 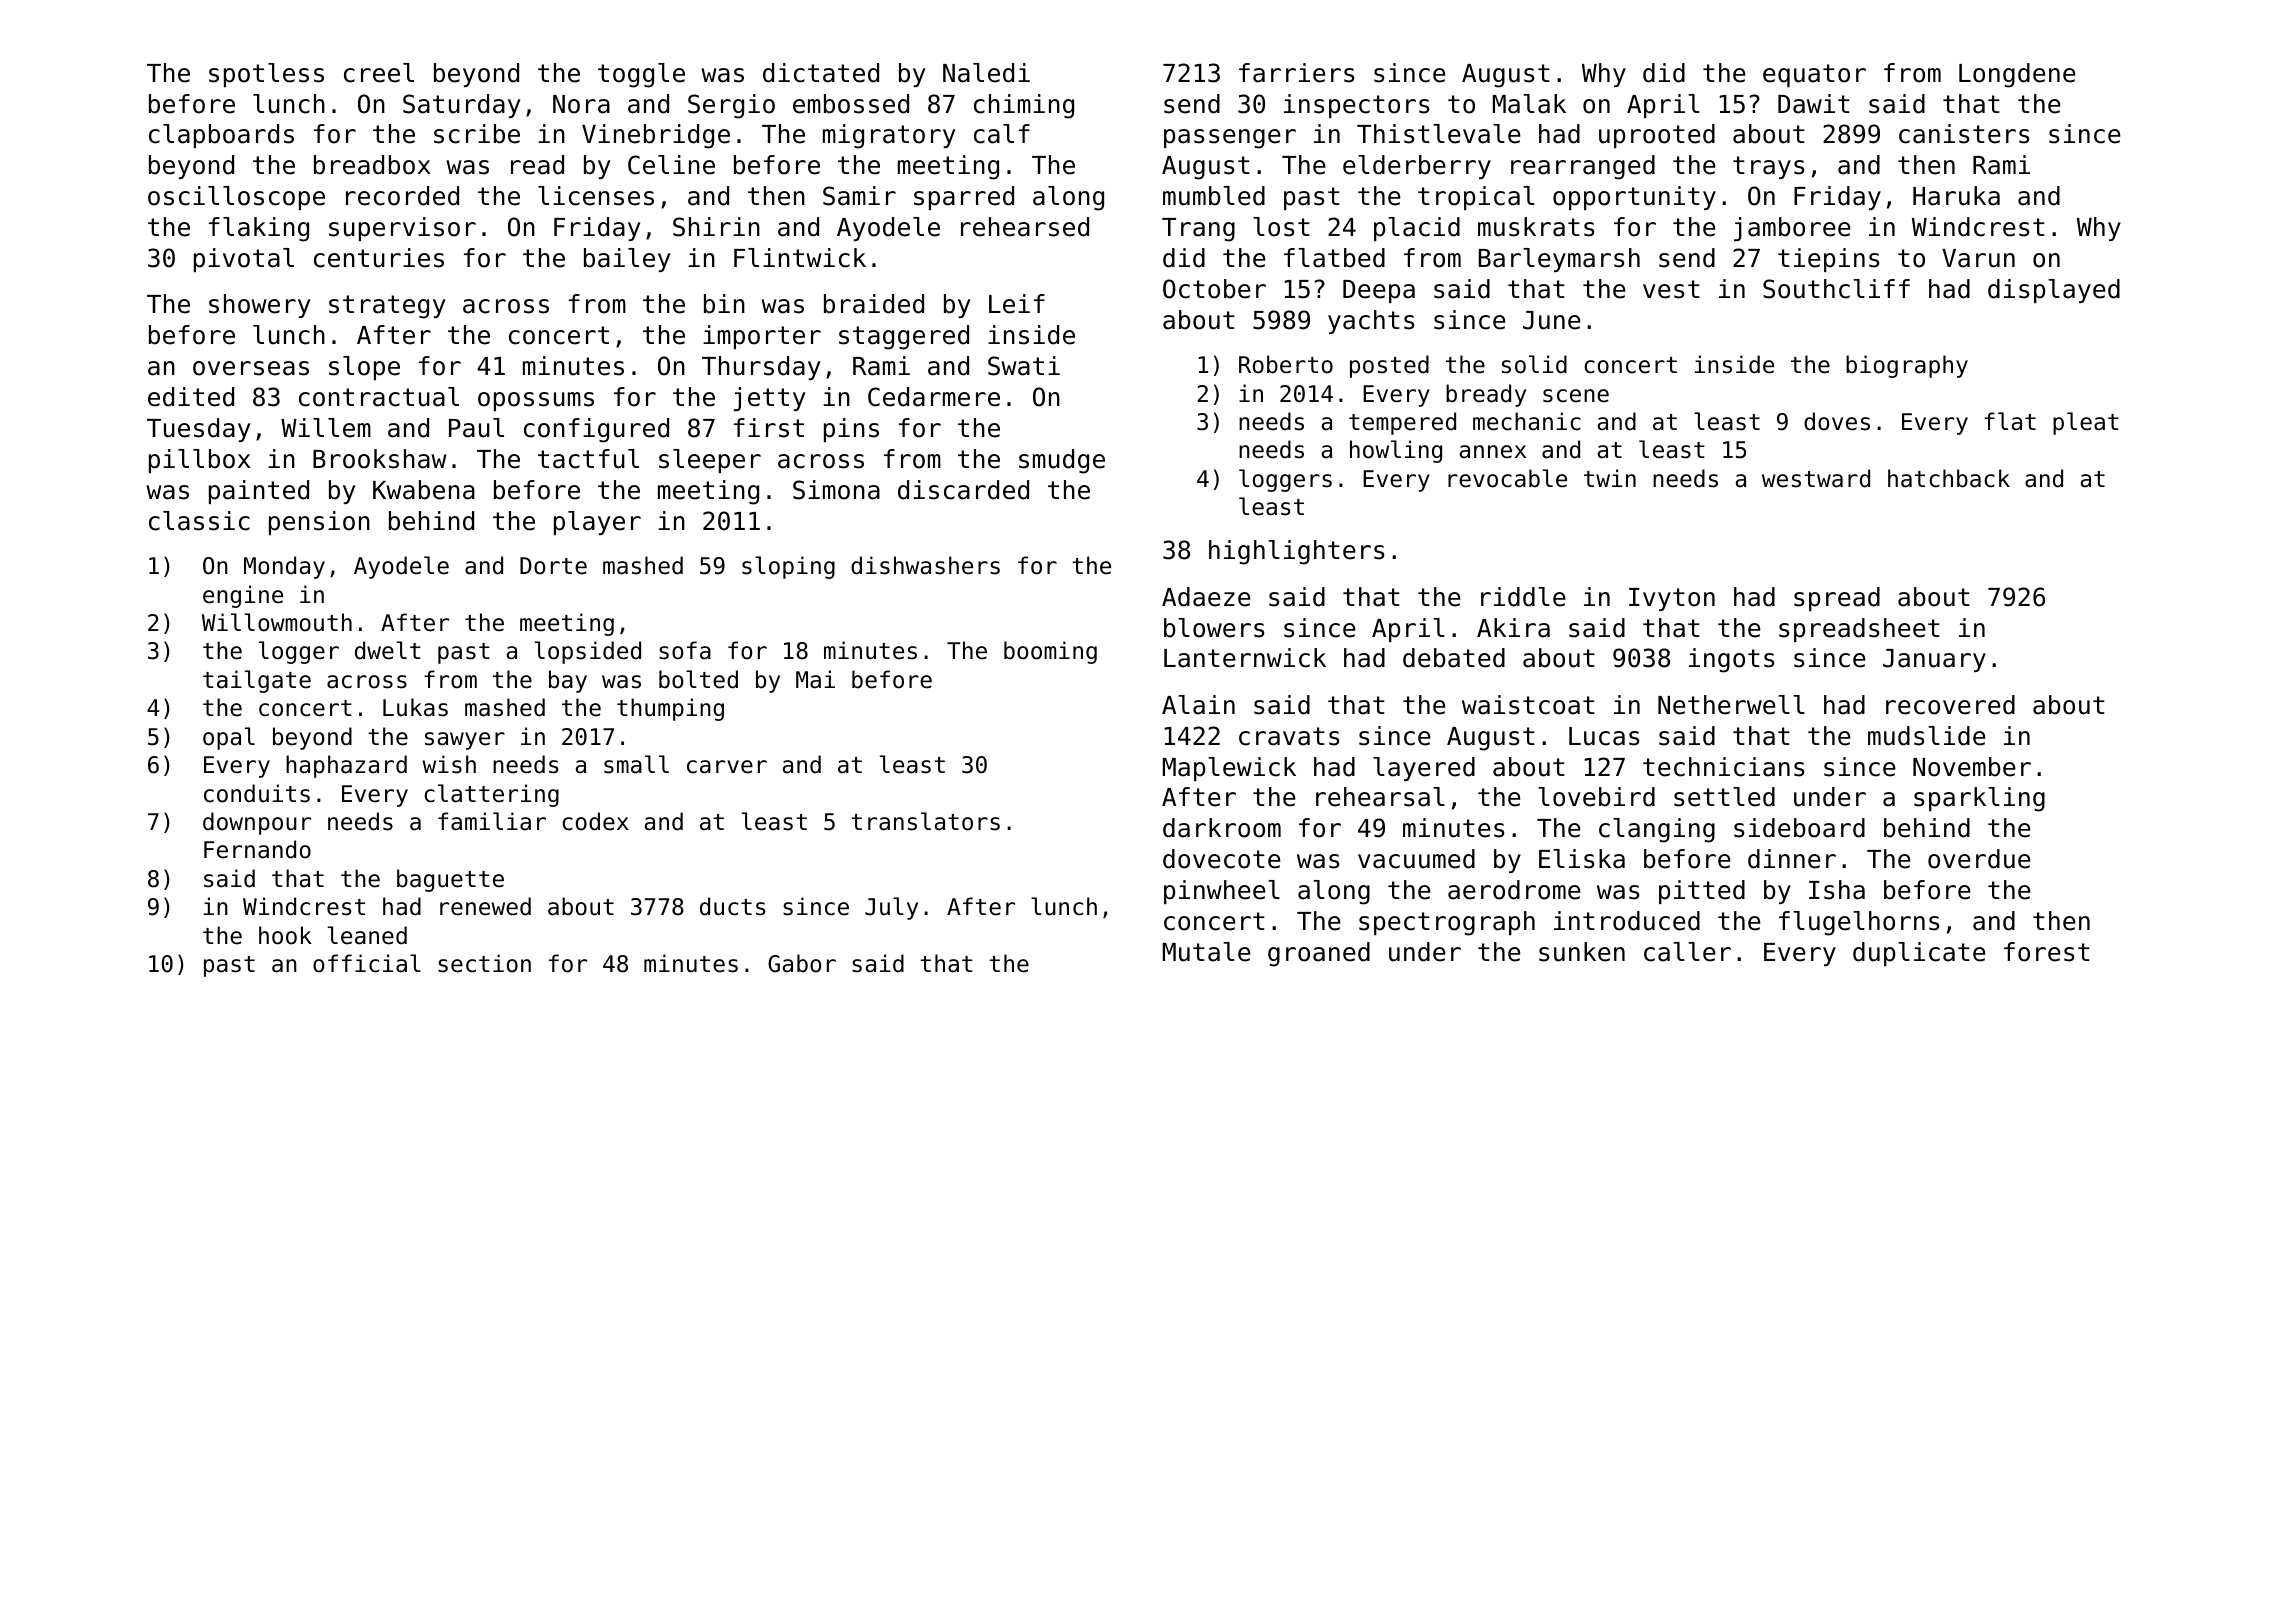 What do you see at coordinates (1402, 423) in the screenshot?
I see `tempered` at bounding box center [1402, 423].
